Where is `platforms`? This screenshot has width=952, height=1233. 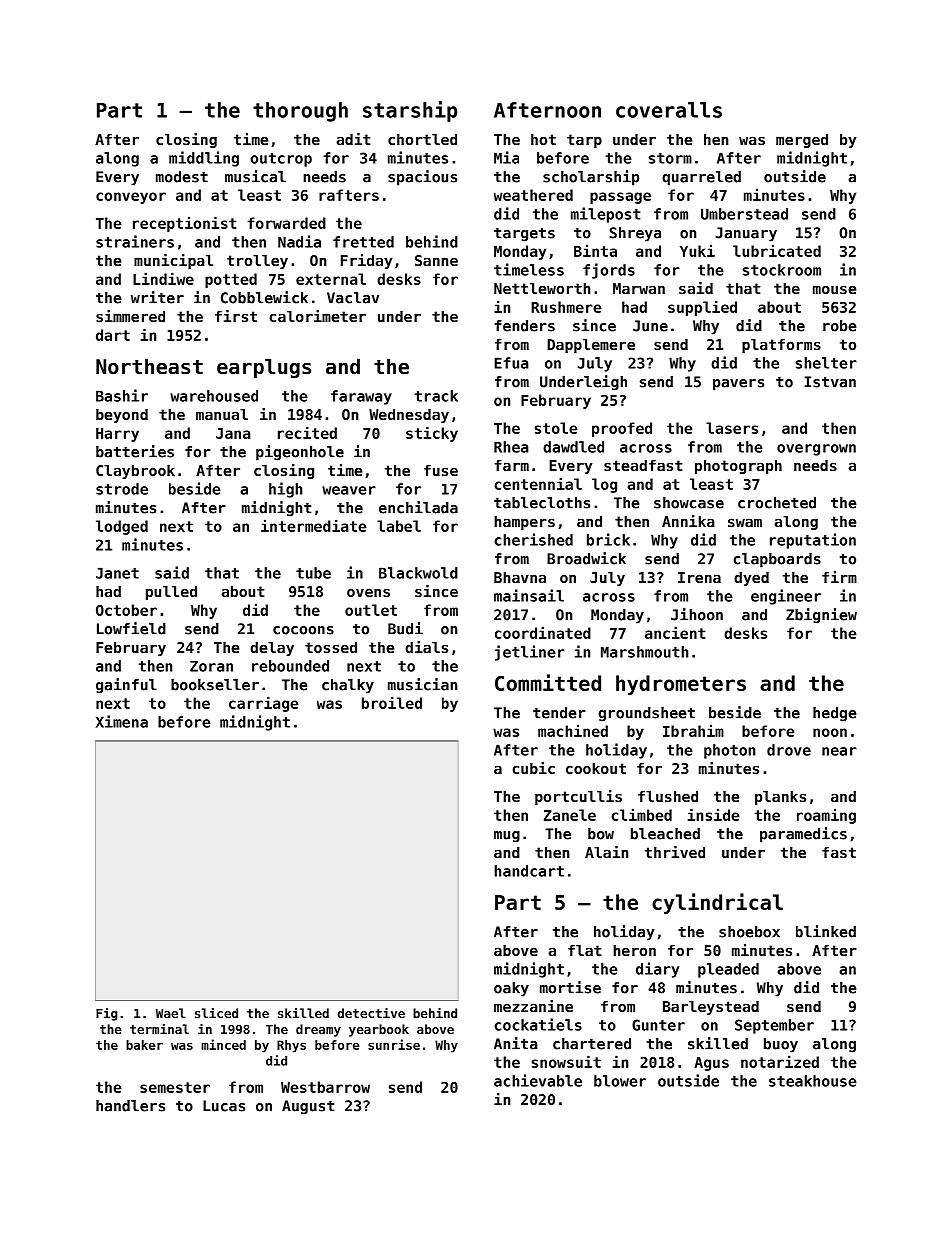 platforms is located at coordinates (781, 346).
